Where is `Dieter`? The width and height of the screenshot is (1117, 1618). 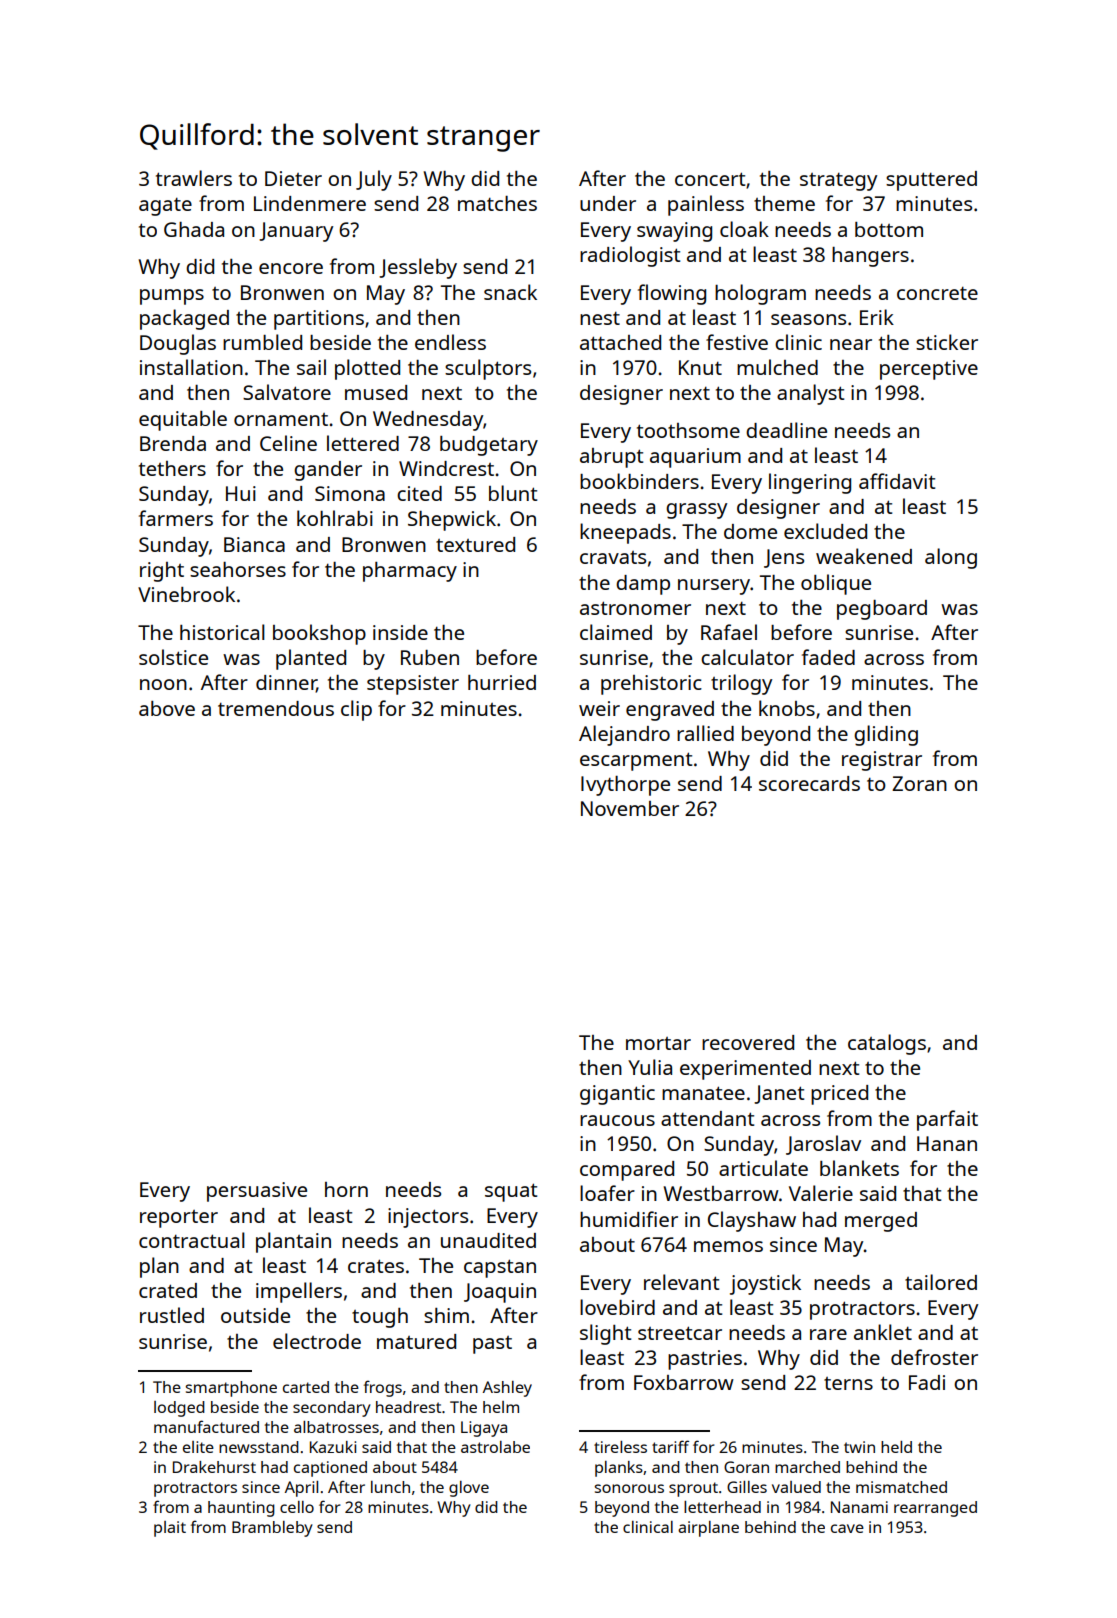 Dieter is located at coordinates (293, 178).
